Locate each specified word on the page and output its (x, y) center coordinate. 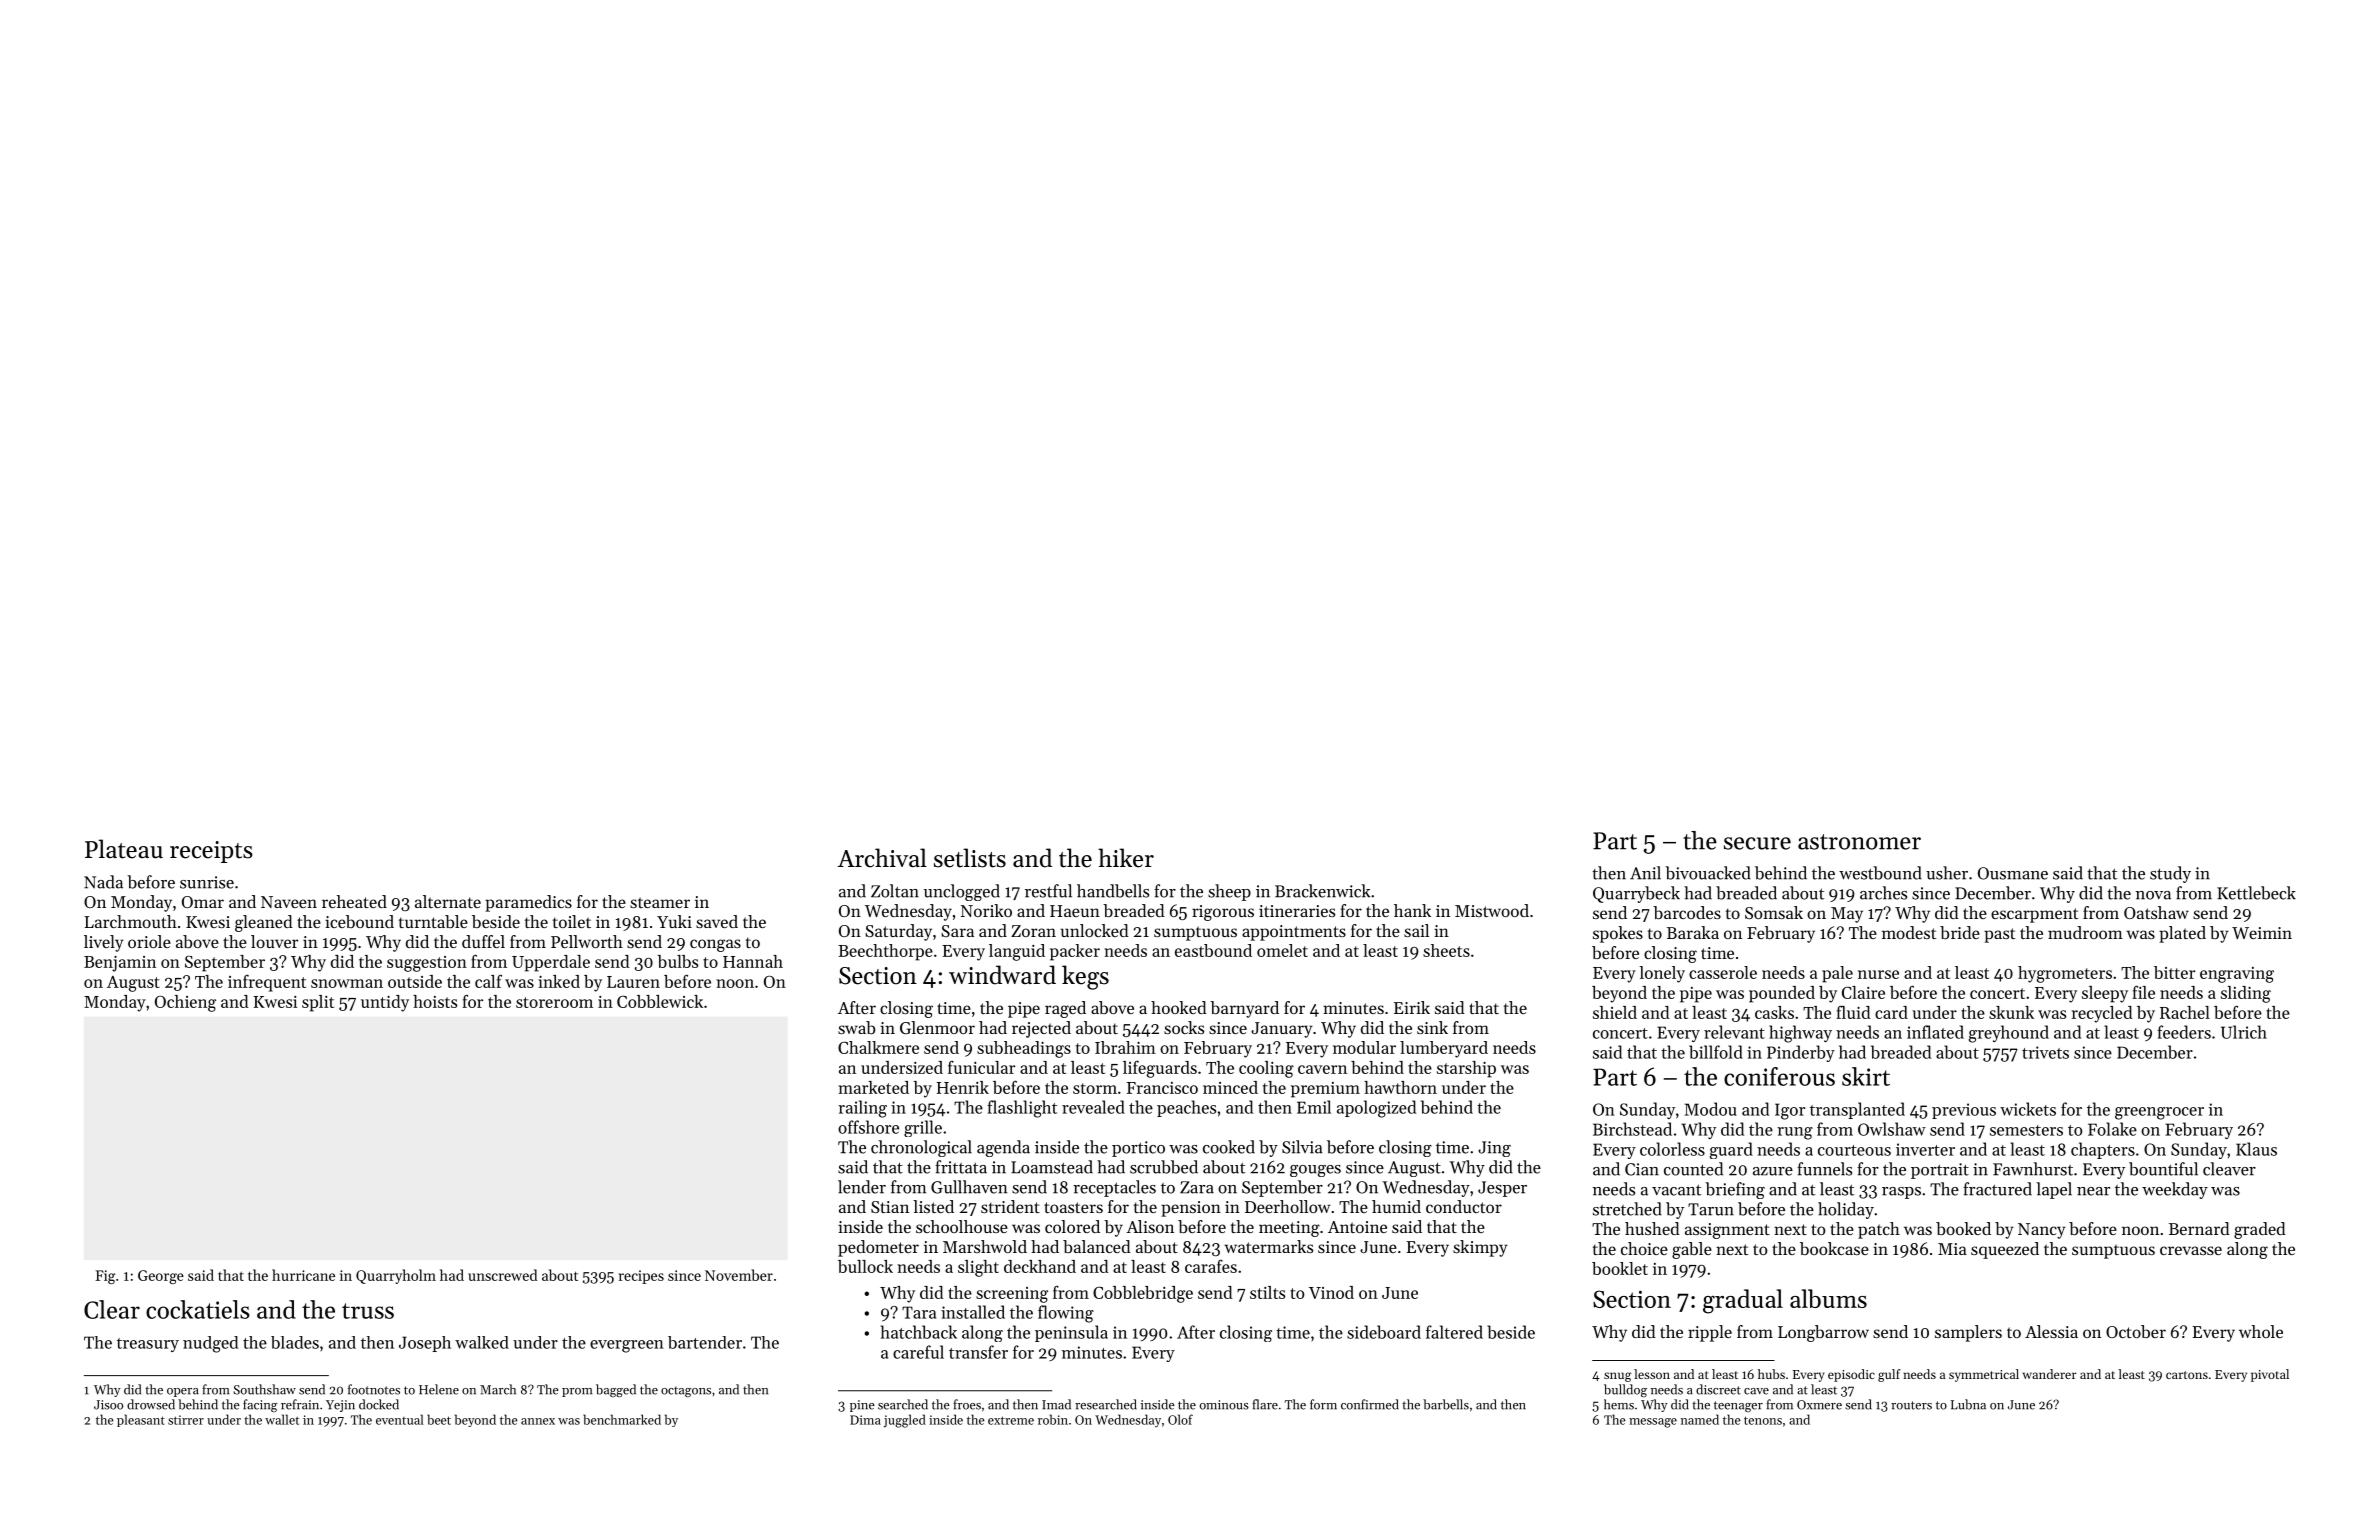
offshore (868, 1127)
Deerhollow (1287, 1206)
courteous (1854, 1150)
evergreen (627, 1346)
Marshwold (985, 1246)
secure (1757, 843)
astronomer (1859, 842)
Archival (882, 858)
